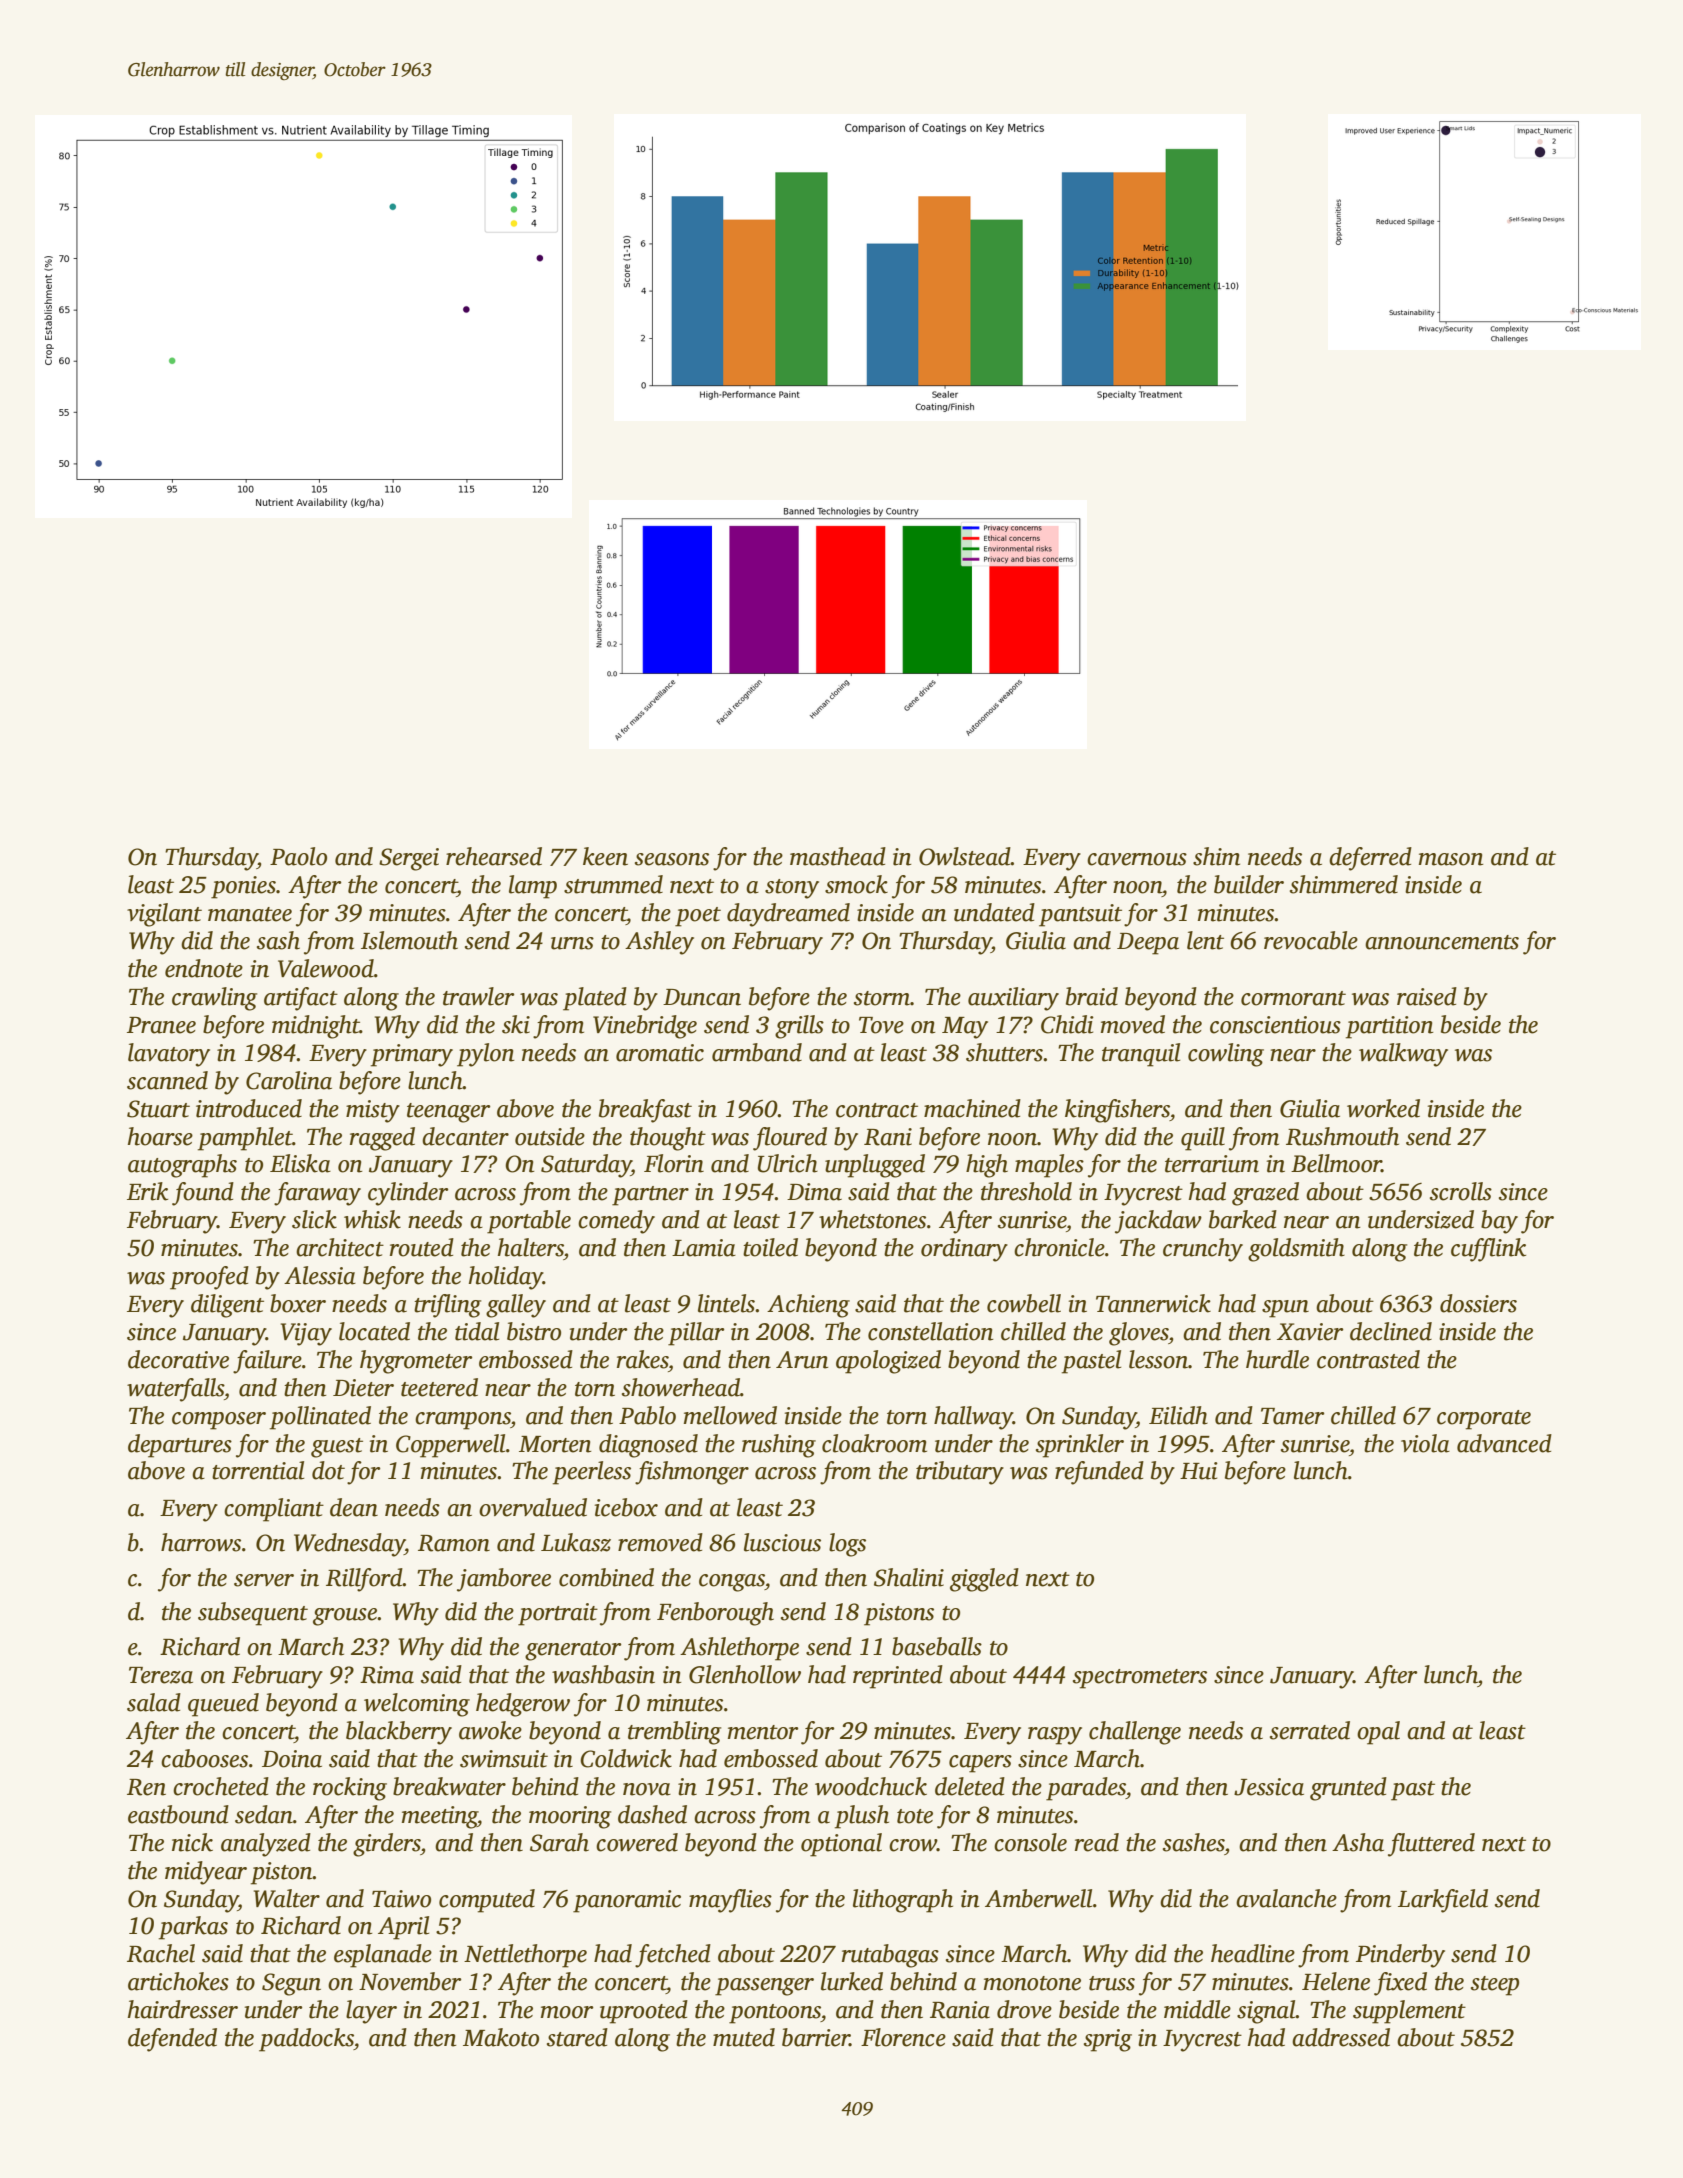 The height and width of the screenshot is (2178, 1683). I want to click on Duncan, so click(702, 997).
